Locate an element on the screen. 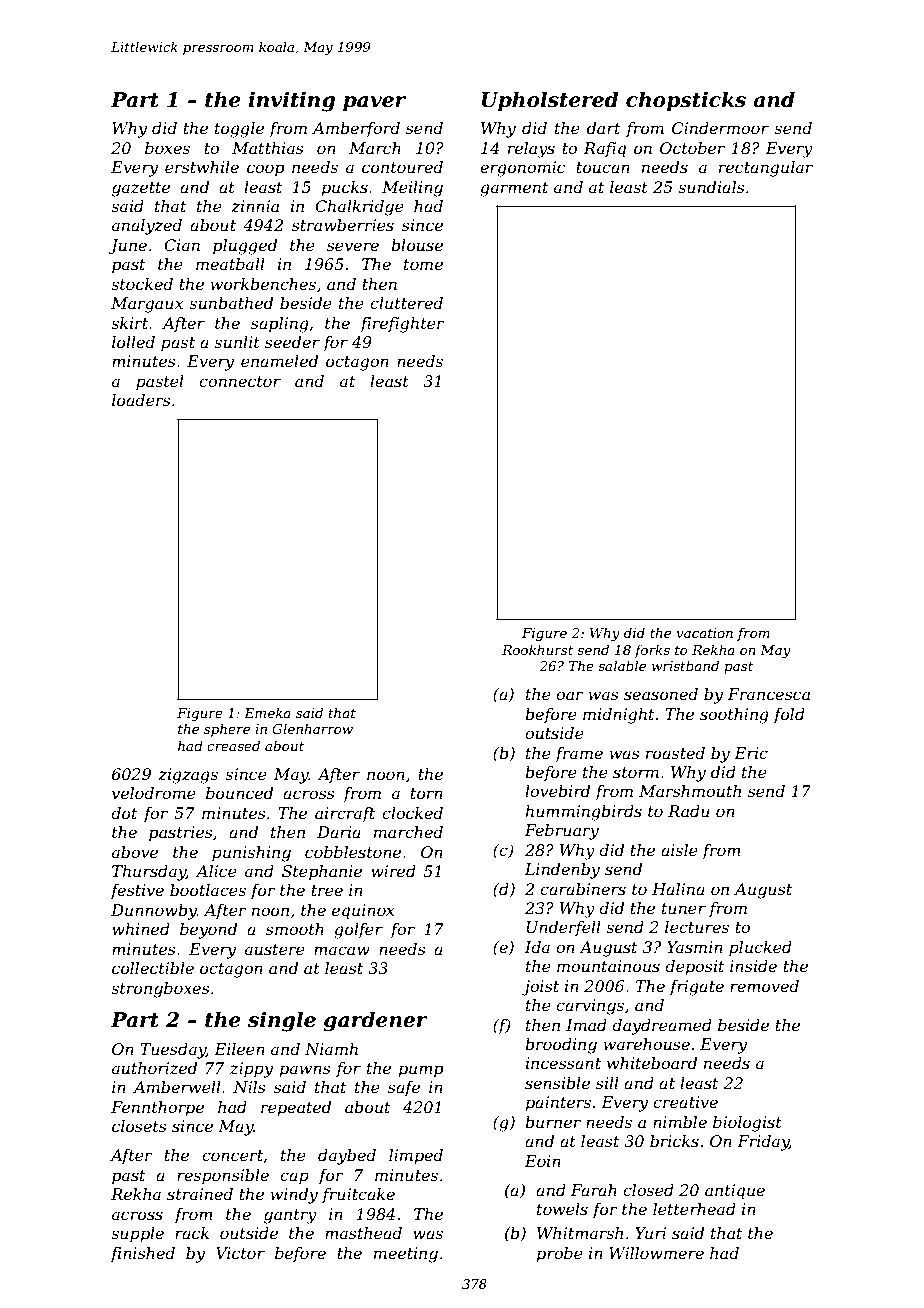 The width and height of the screenshot is (924, 1308). vacation is located at coordinates (704, 633).
